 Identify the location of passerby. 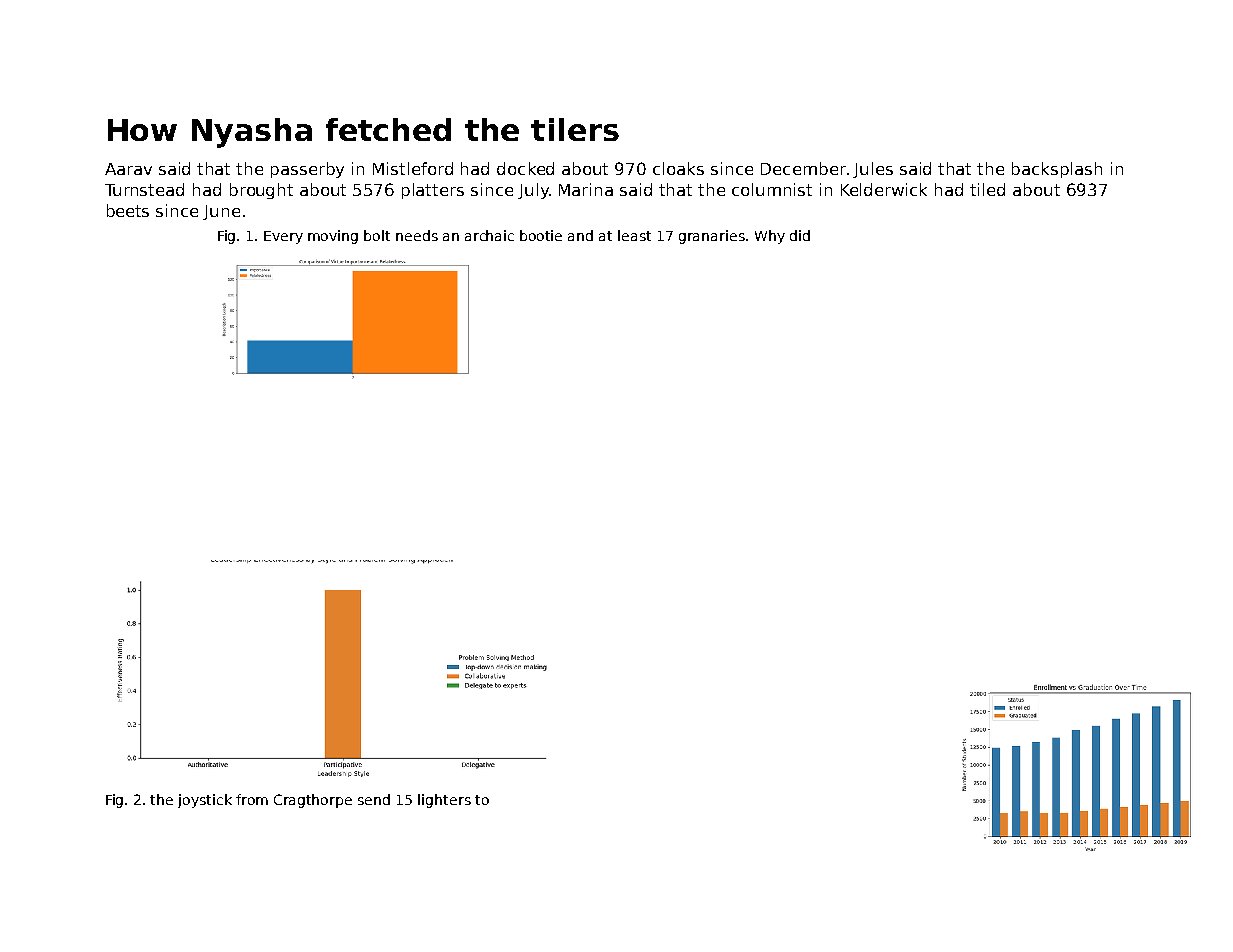
(307, 170).
